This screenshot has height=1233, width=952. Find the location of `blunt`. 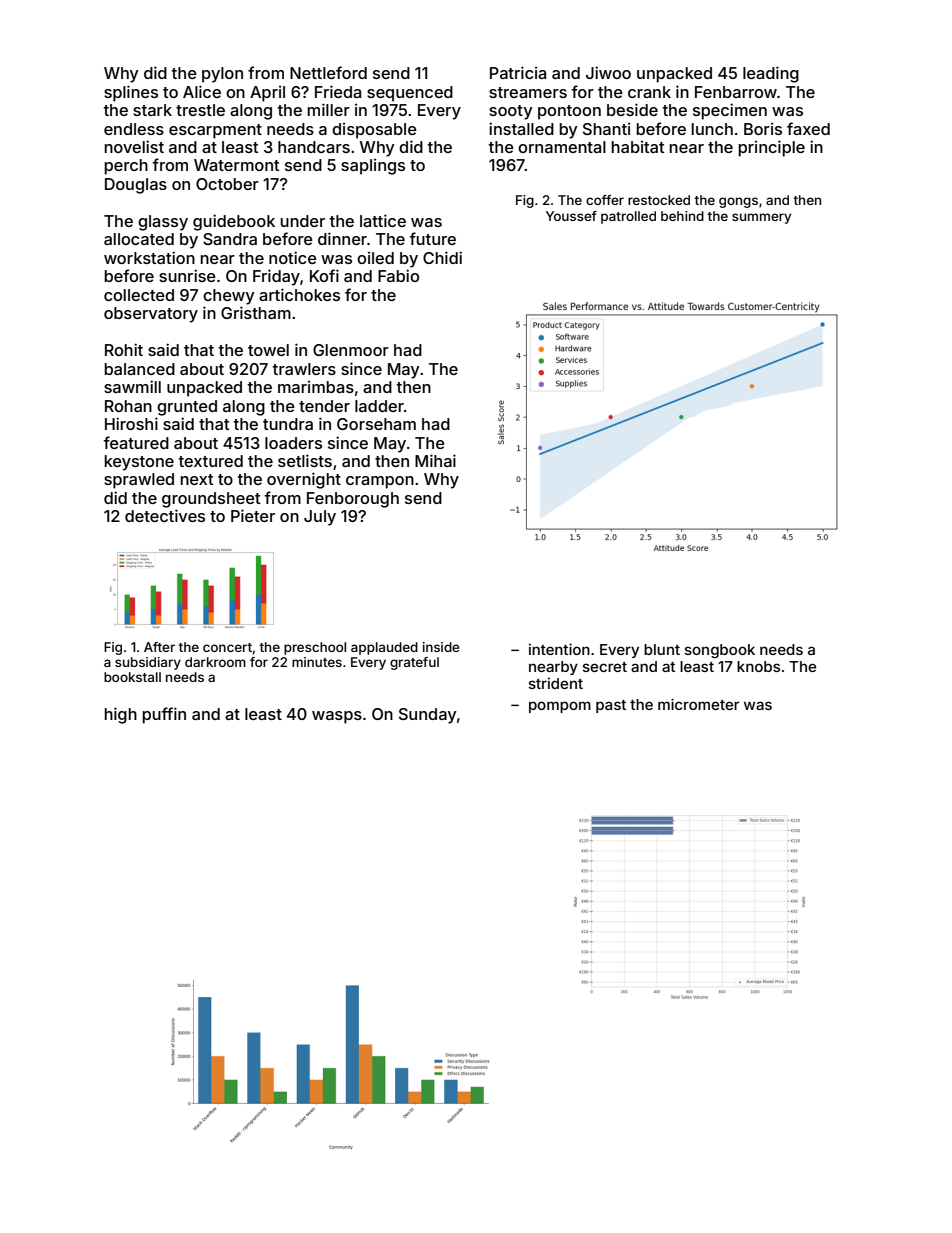

blunt is located at coordinates (662, 649).
